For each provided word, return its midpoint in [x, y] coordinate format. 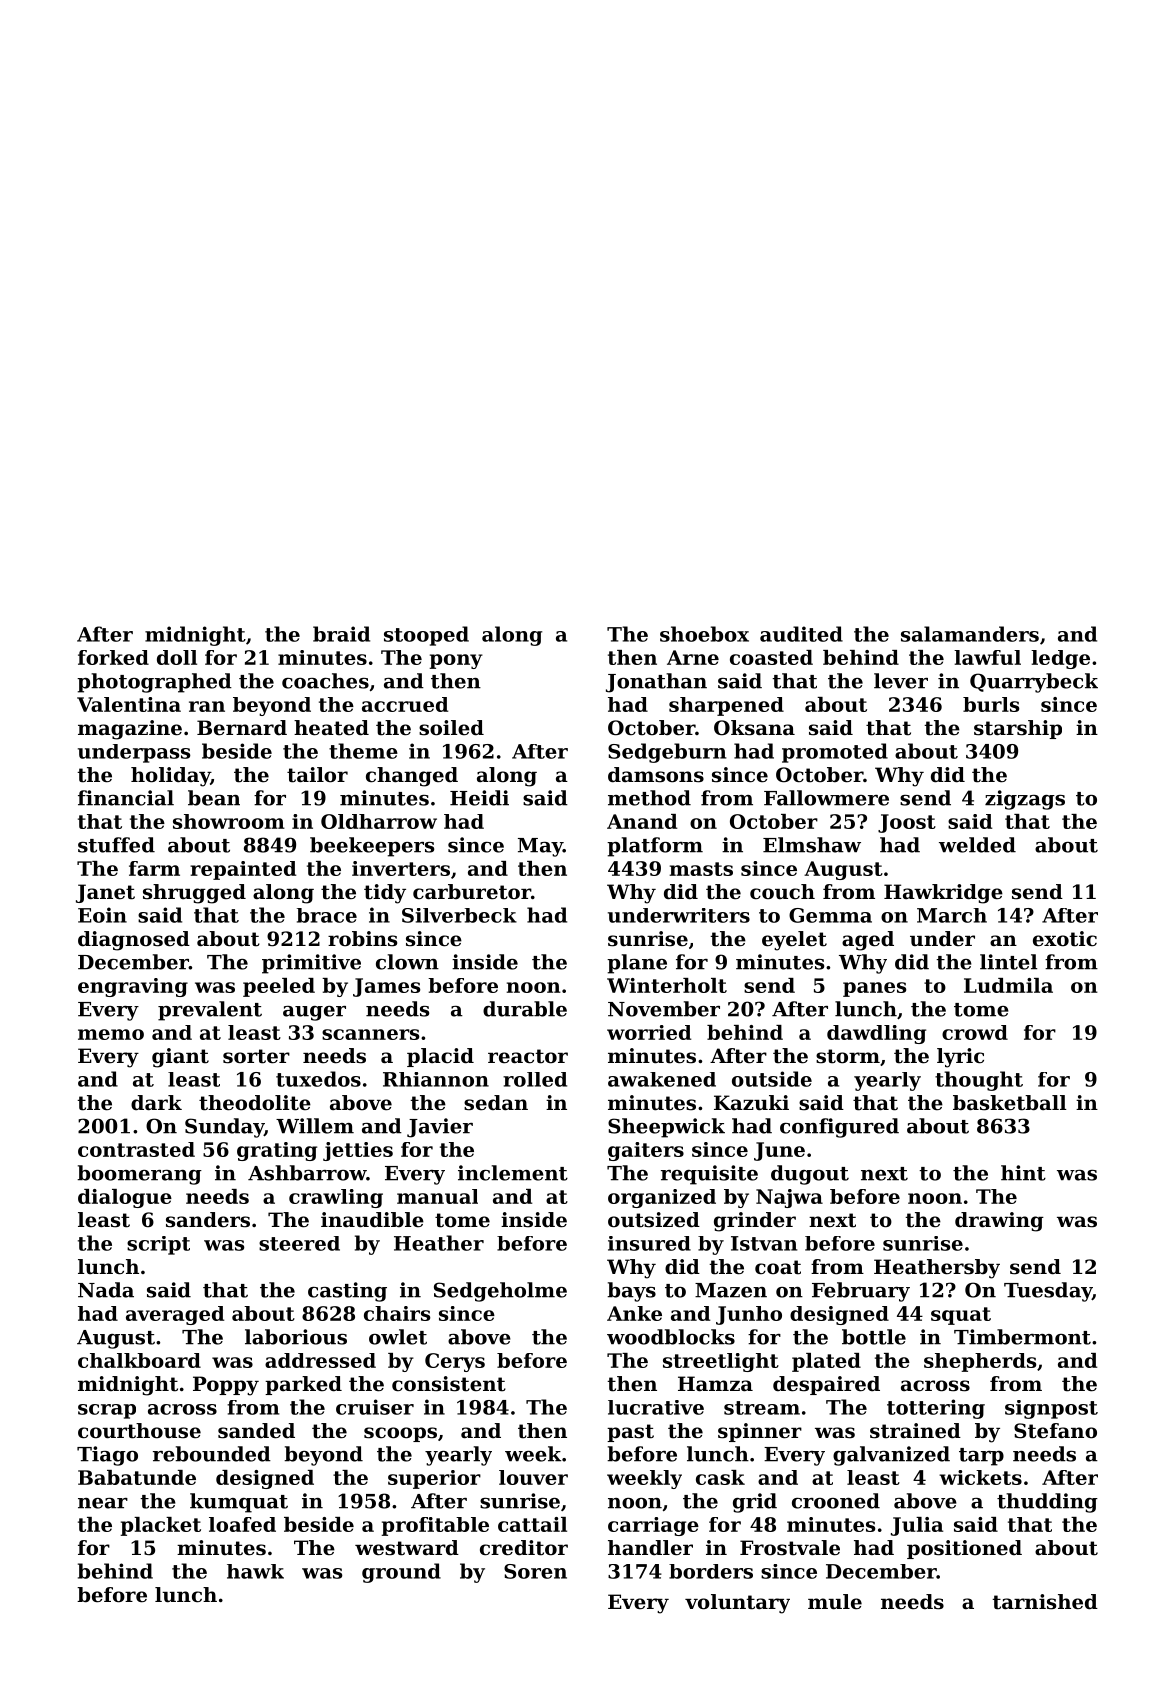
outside [772, 1079]
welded [977, 845]
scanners [370, 1034]
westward [407, 1548]
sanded [256, 1431]
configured [839, 1128]
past [630, 1433]
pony [456, 661]
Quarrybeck [1034, 683]
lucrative [656, 1407]
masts [701, 869]
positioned [964, 1549]
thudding [1047, 1503]
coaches [325, 681]
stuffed [116, 845]
